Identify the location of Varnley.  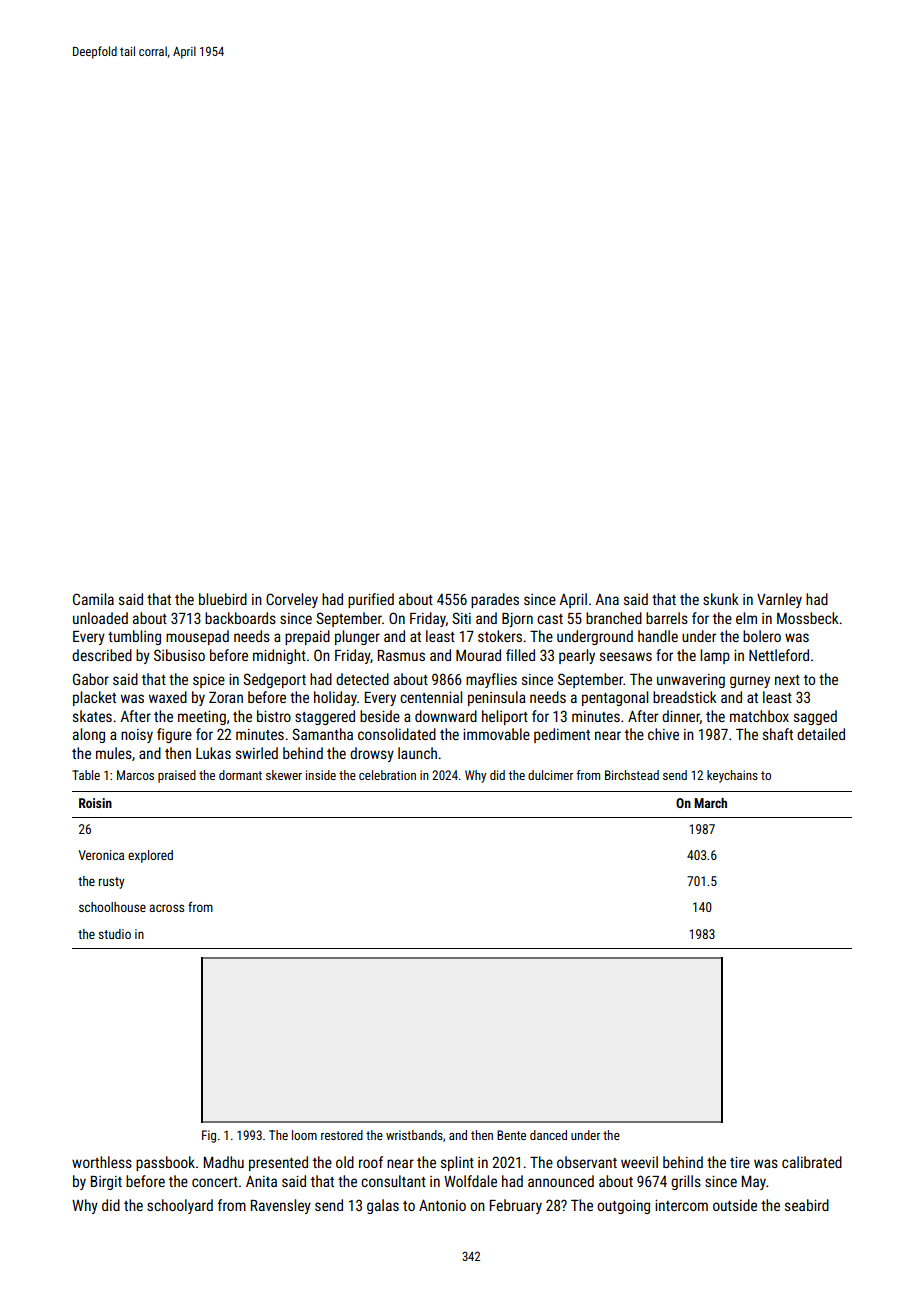
(779, 600).
